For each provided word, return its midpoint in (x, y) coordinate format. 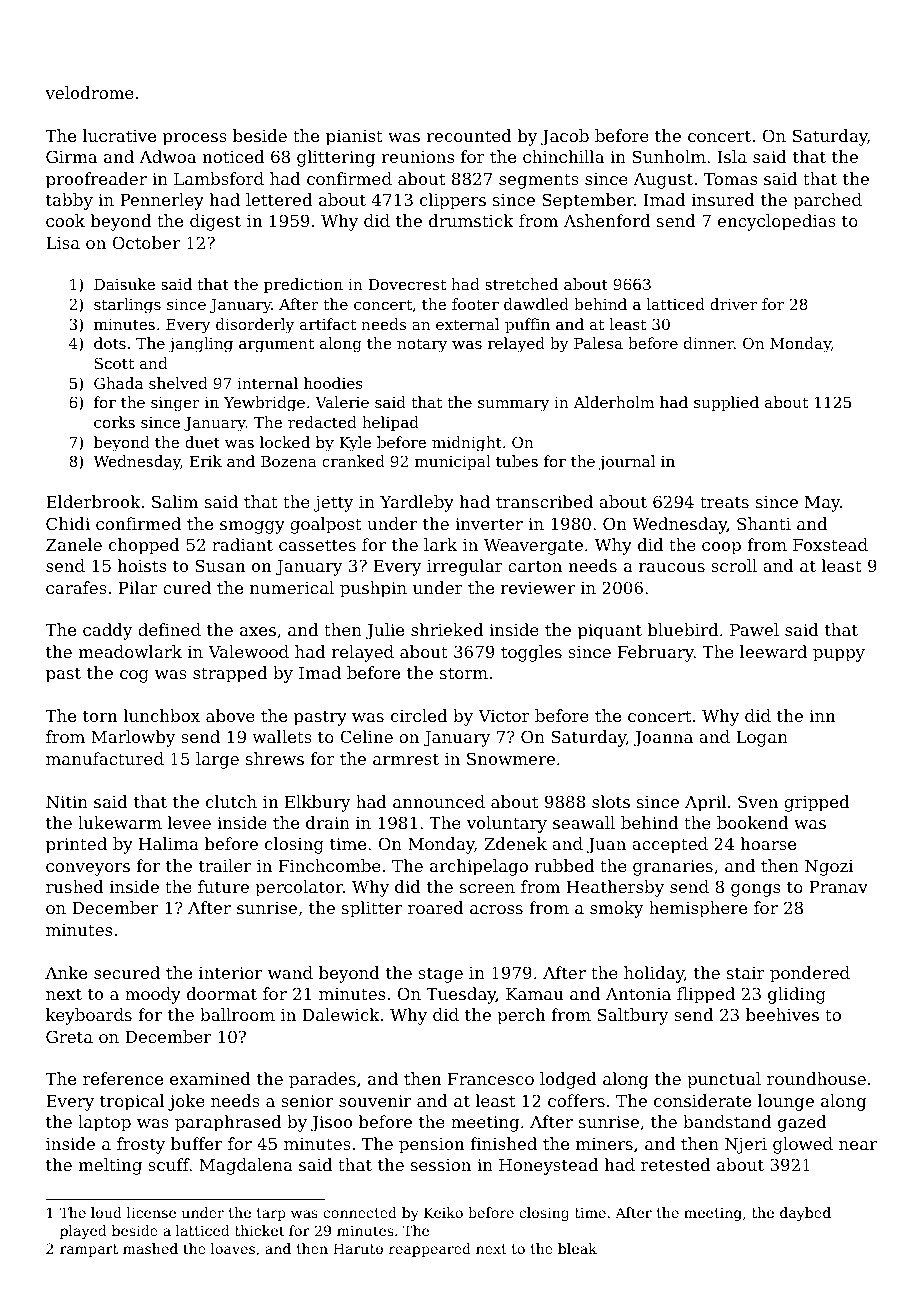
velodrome (89, 92)
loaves (233, 1248)
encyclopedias (777, 222)
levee (189, 822)
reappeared (430, 1250)
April (705, 803)
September (588, 201)
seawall (584, 822)
